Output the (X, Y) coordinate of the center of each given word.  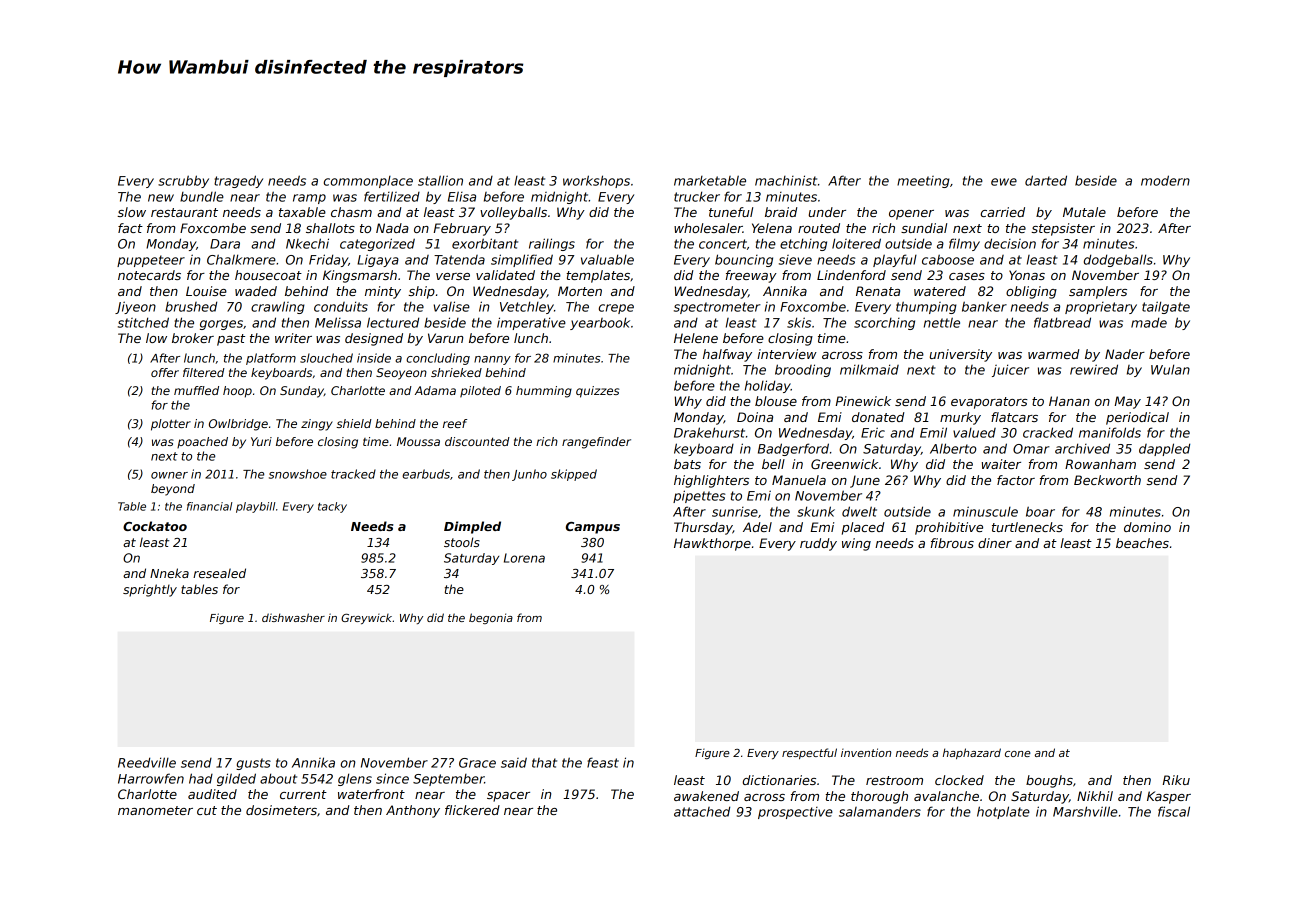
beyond (173, 490)
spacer (508, 797)
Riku (1176, 780)
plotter (171, 425)
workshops (596, 181)
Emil (933, 432)
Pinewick (863, 401)
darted (1046, 180)
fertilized (392, 196)
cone (1018, 754)
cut (207, 810)
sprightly (150, 590)
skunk (816, 511)
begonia (491, 618)
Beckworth (1107, 480)
